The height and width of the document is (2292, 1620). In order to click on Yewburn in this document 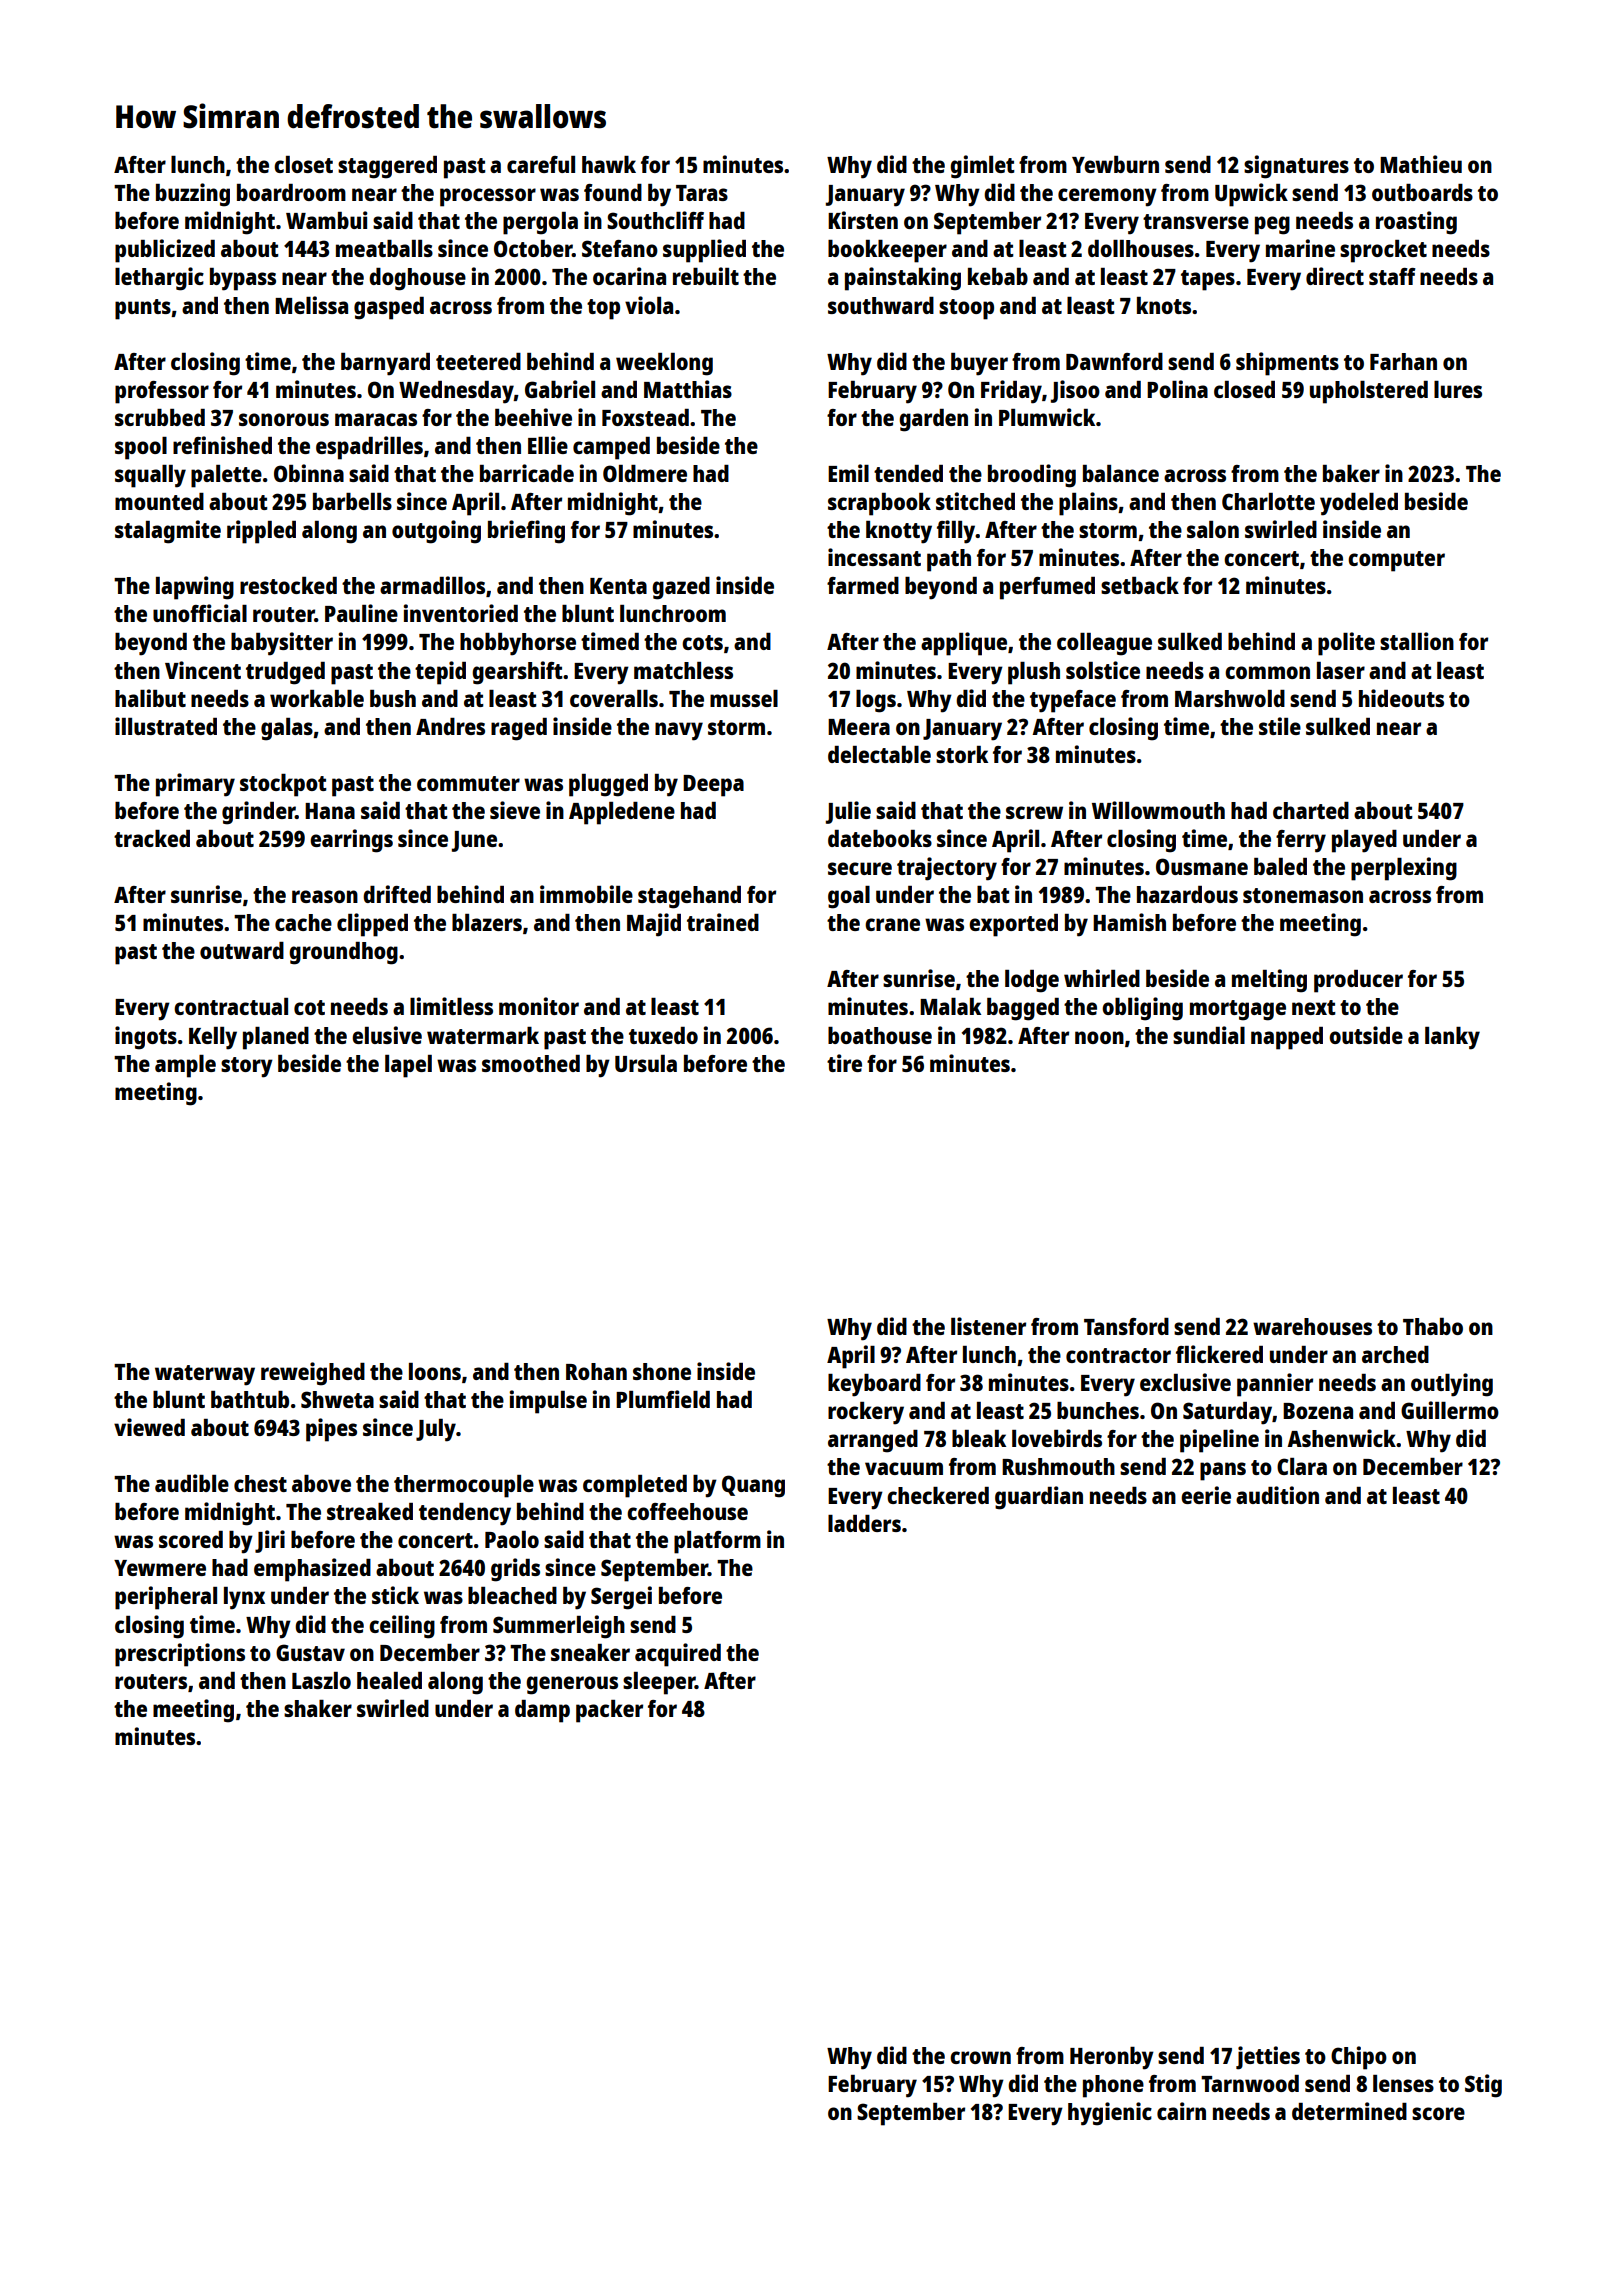, I will do `click(1115, 164)`.
